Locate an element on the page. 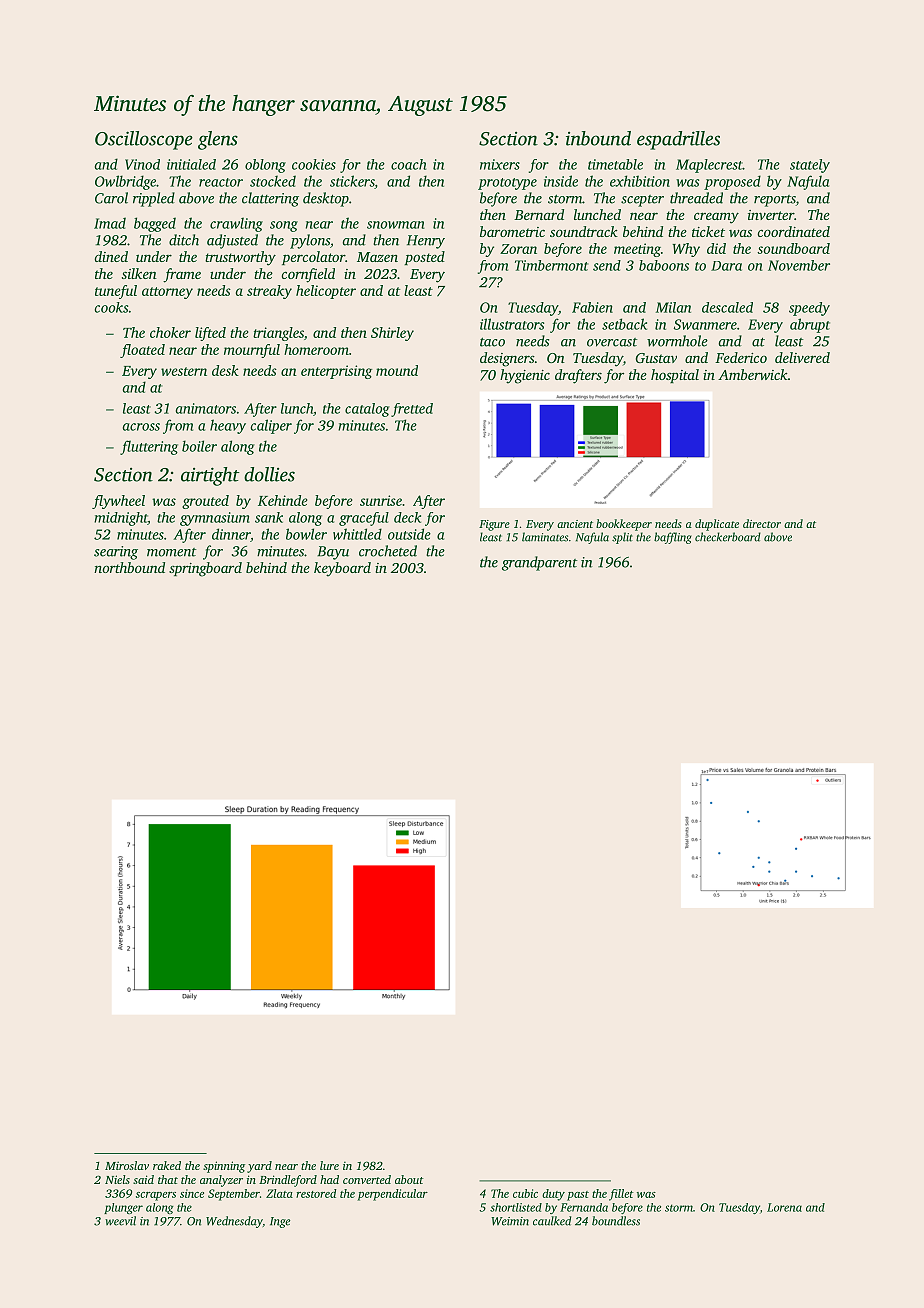 The width and height of the image is (924, 1308). springboard is located at coordinates (205, 569).
